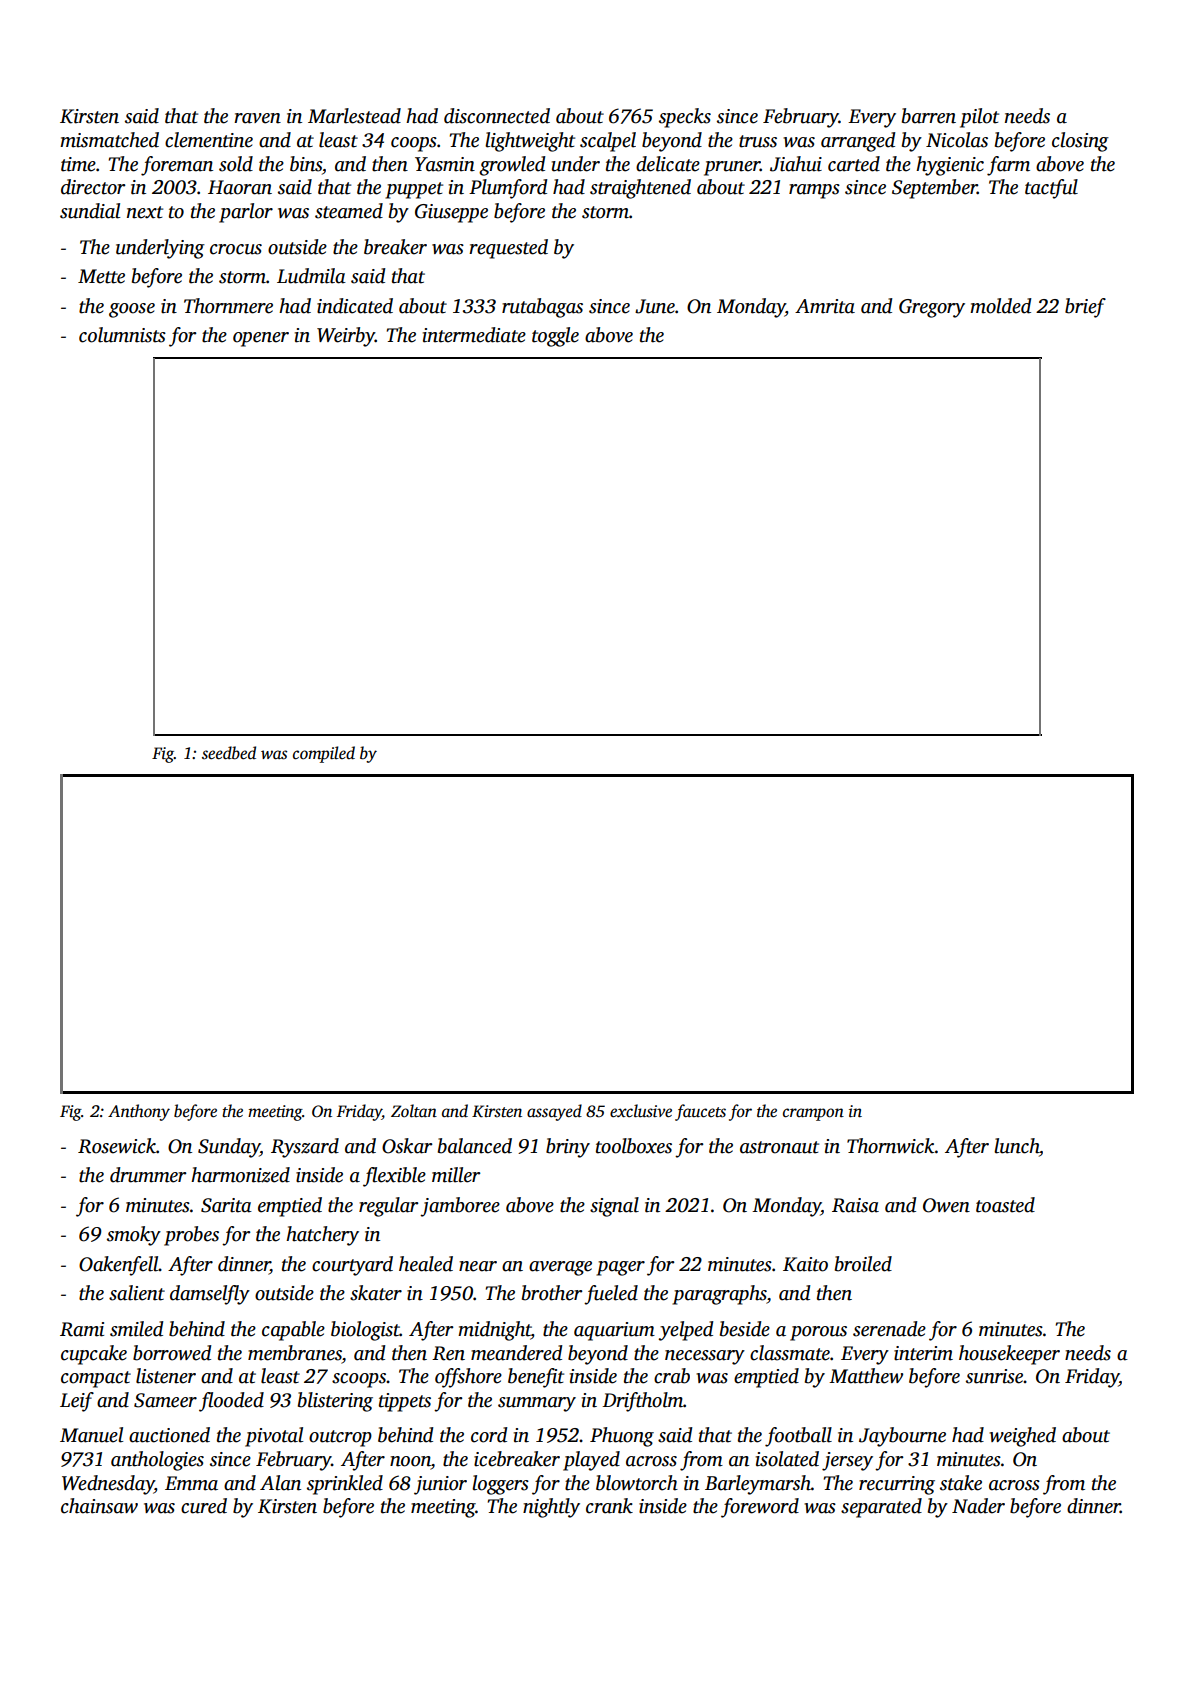 The width and height of the screenshot is (1194, 1688). Describe the element at coordinates (978, 1506) in the screenshot. I see `Nader` at that location.
